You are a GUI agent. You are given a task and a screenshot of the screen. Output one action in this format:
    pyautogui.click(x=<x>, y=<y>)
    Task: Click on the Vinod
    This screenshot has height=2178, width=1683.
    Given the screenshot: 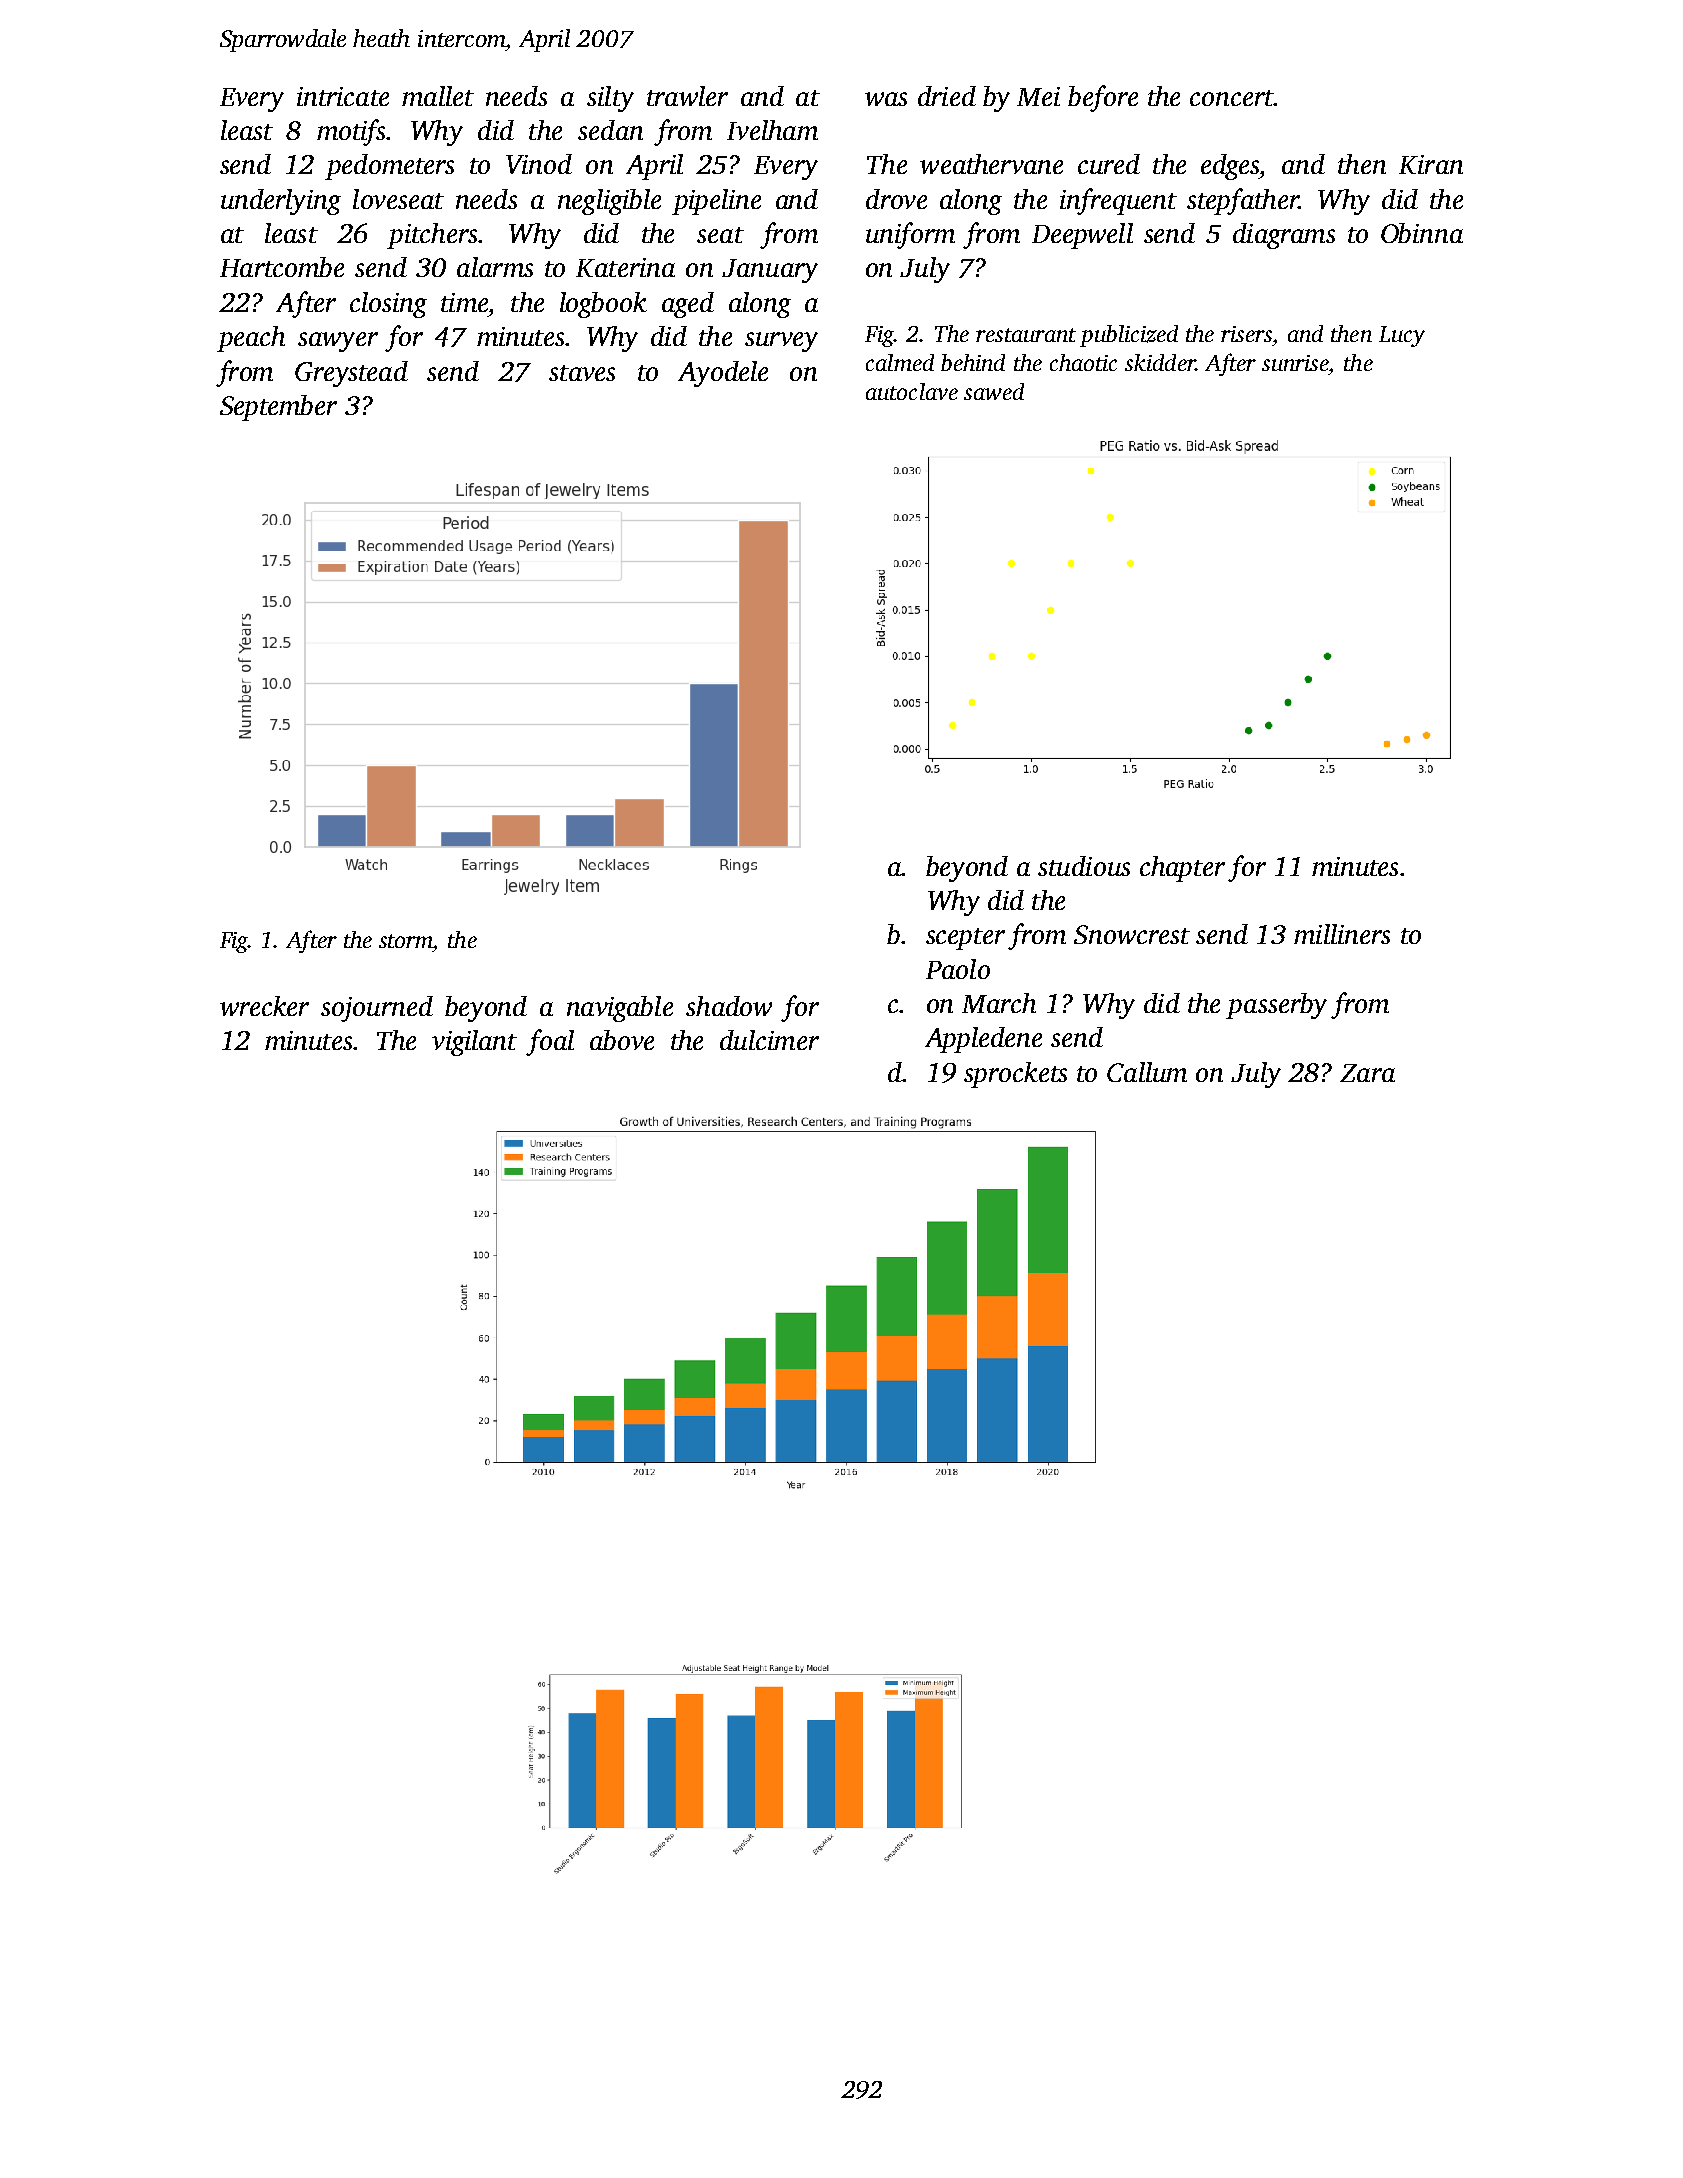 What is the action you would take?
    pyautogui.click(x=539, y=164)
